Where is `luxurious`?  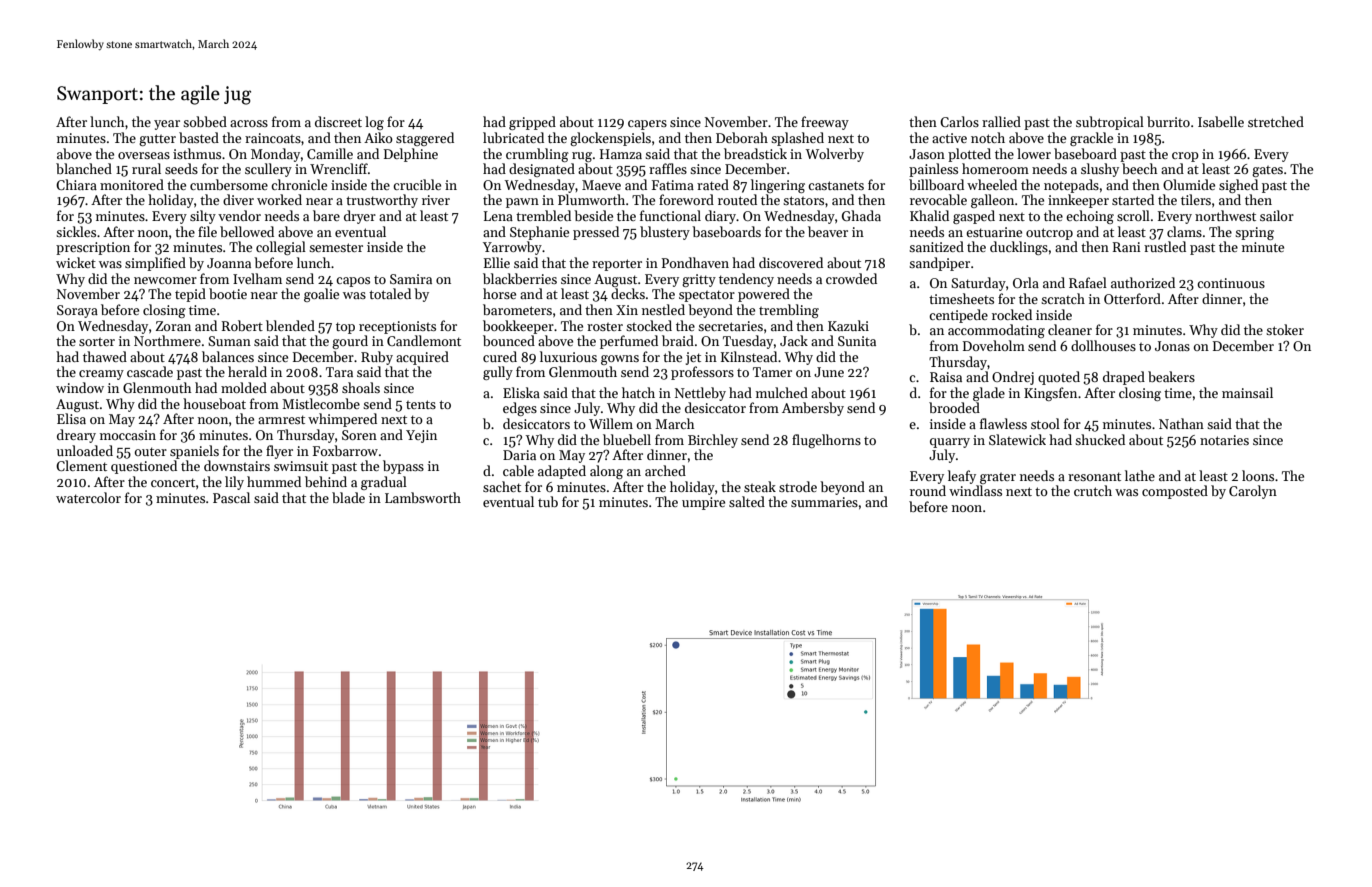
luxurious is located at coordinates (568, 356).
